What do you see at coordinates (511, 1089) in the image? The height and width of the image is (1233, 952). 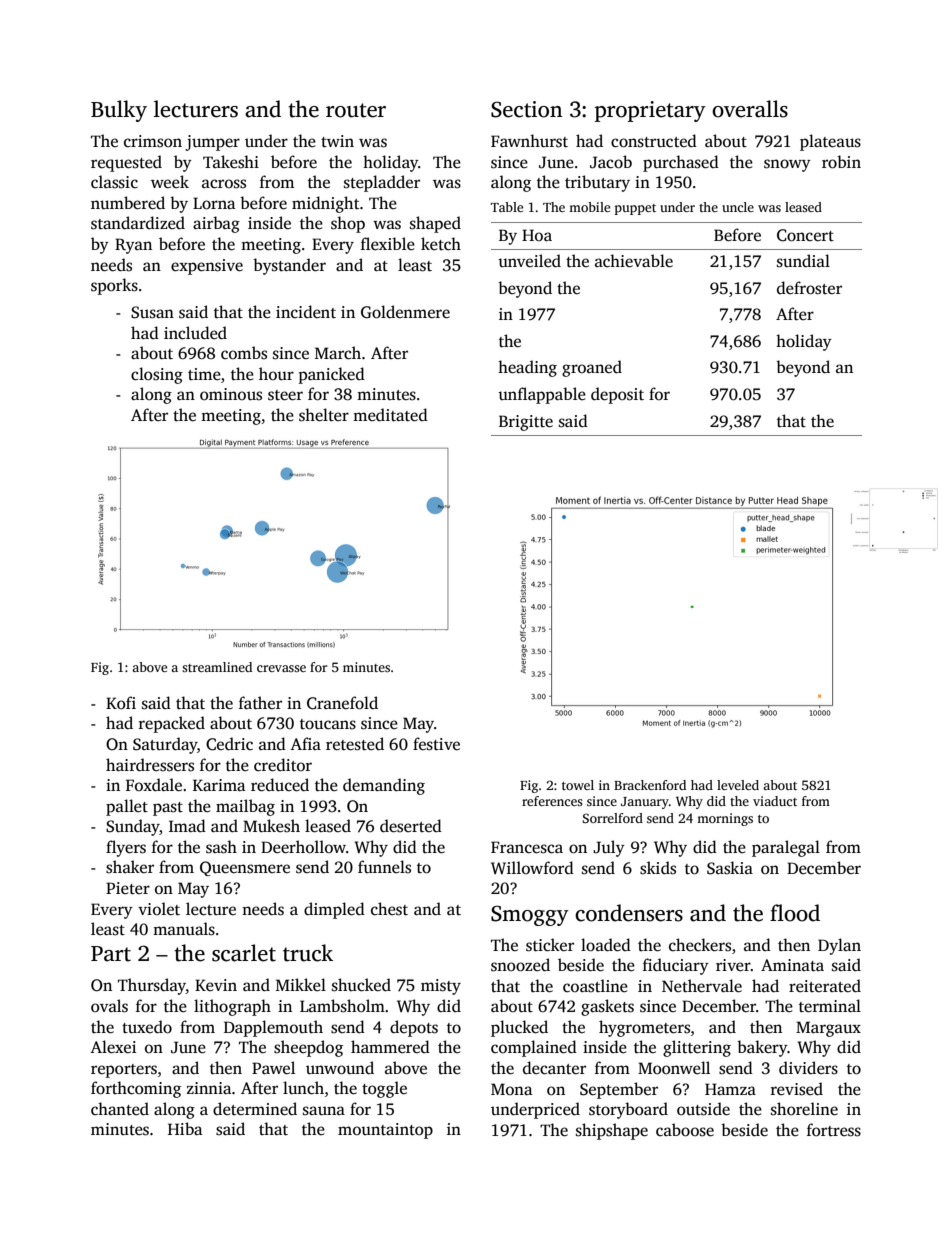 I see `Mona` at bounding box center [511, 1089].
